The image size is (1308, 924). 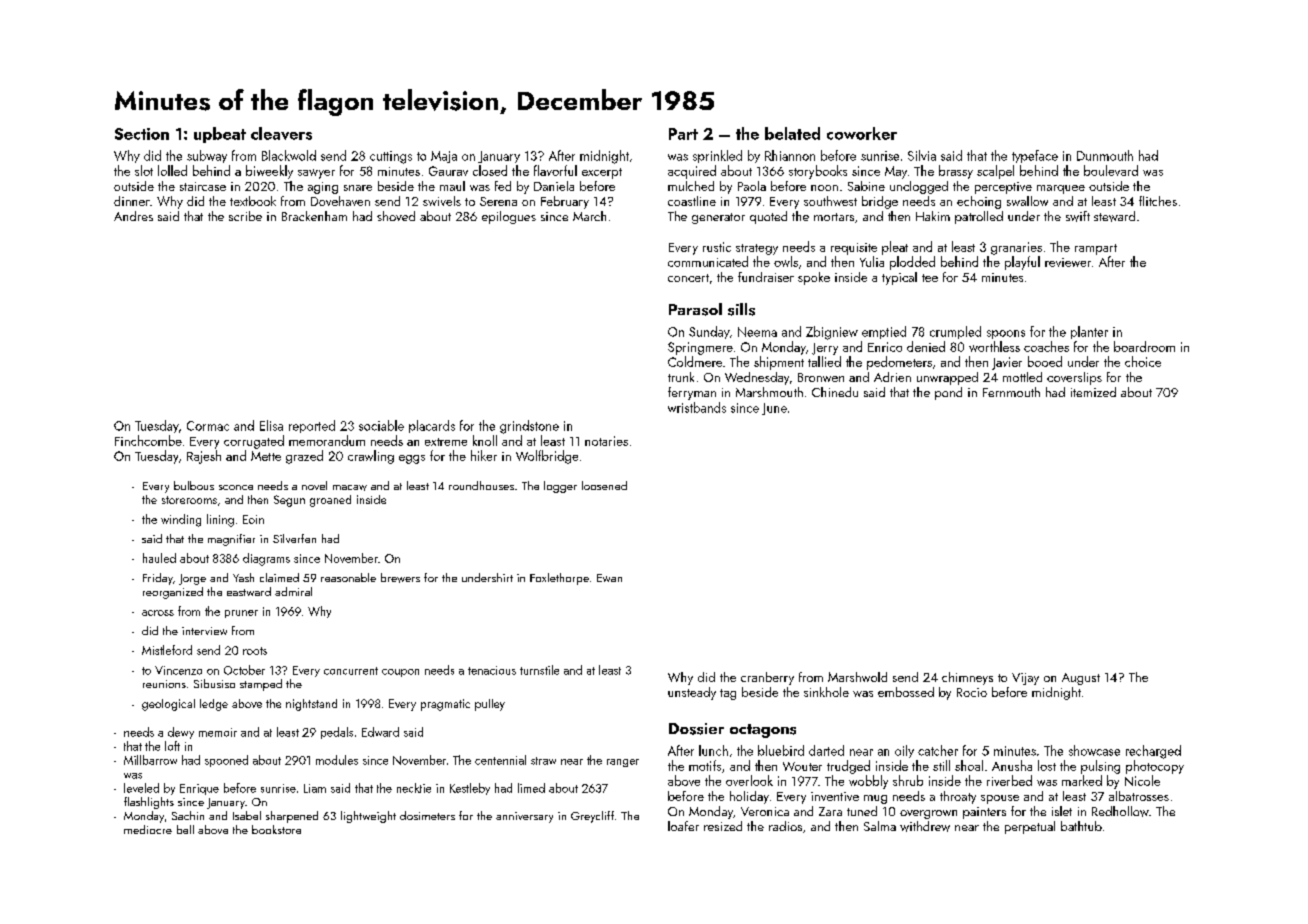 What do you see at coordinates (1093, 392) in the document?
I see `itemized` at bounding box center [1093, 392].
